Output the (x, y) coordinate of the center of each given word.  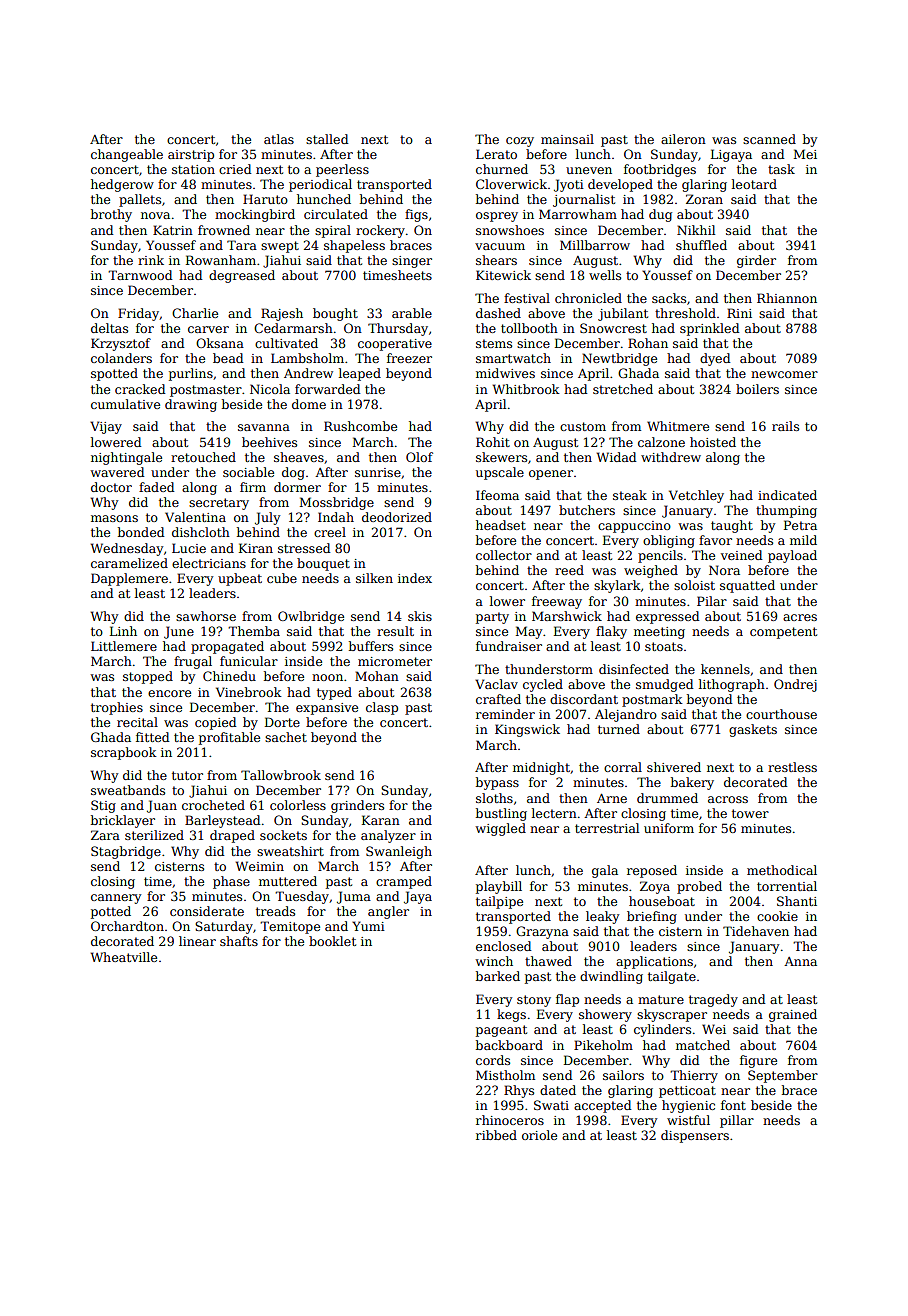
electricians (209, 563)
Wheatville (124, 957)
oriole (539, 1135)
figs (416, 215)
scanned (769, 139)
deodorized (397, 517)
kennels (725, 669)
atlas (279, 139)
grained (793, 1015)
